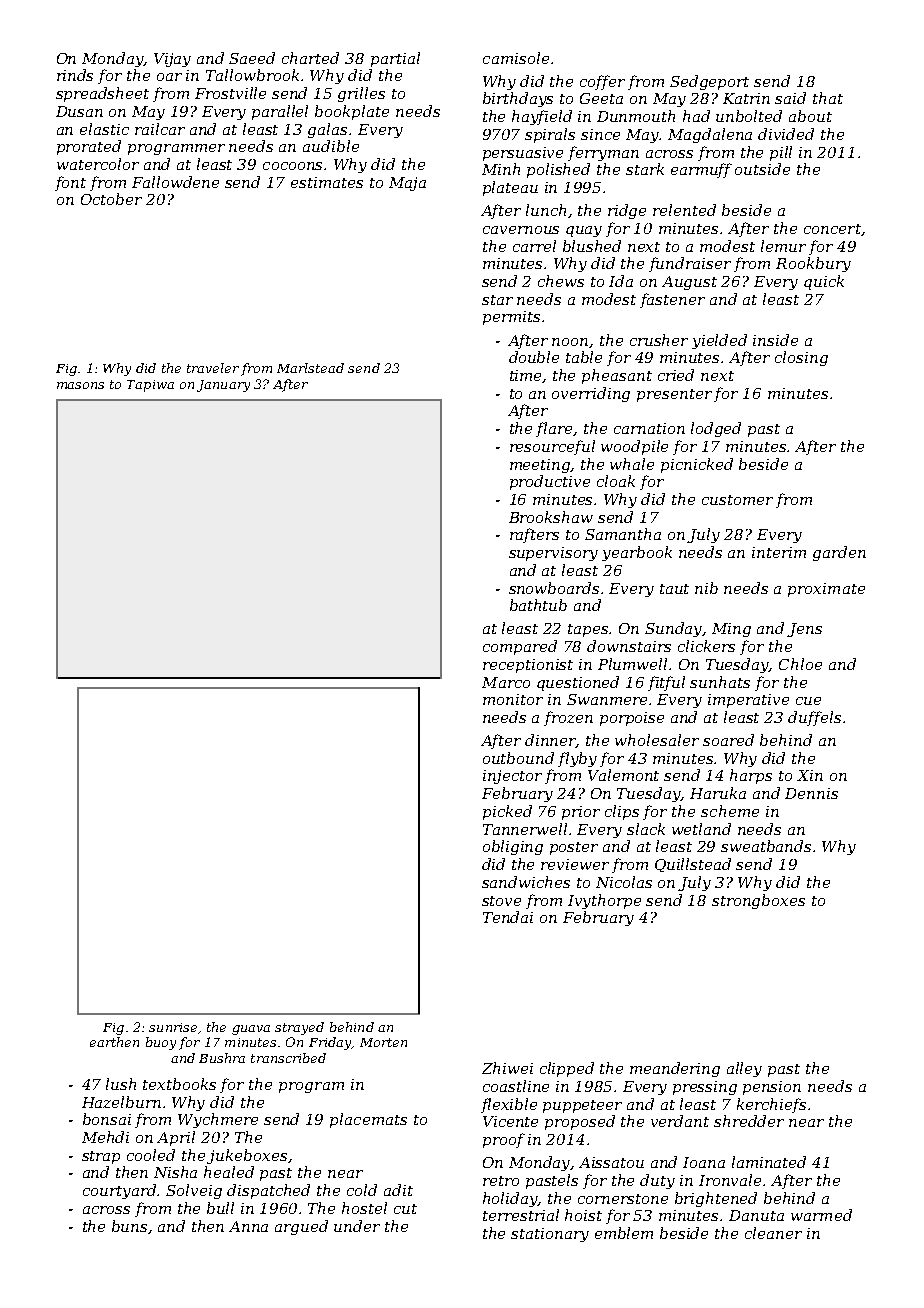  What do you see at coordinates (550, 135) in the document?
I see `spirals` at bounding box center [550, 135].
